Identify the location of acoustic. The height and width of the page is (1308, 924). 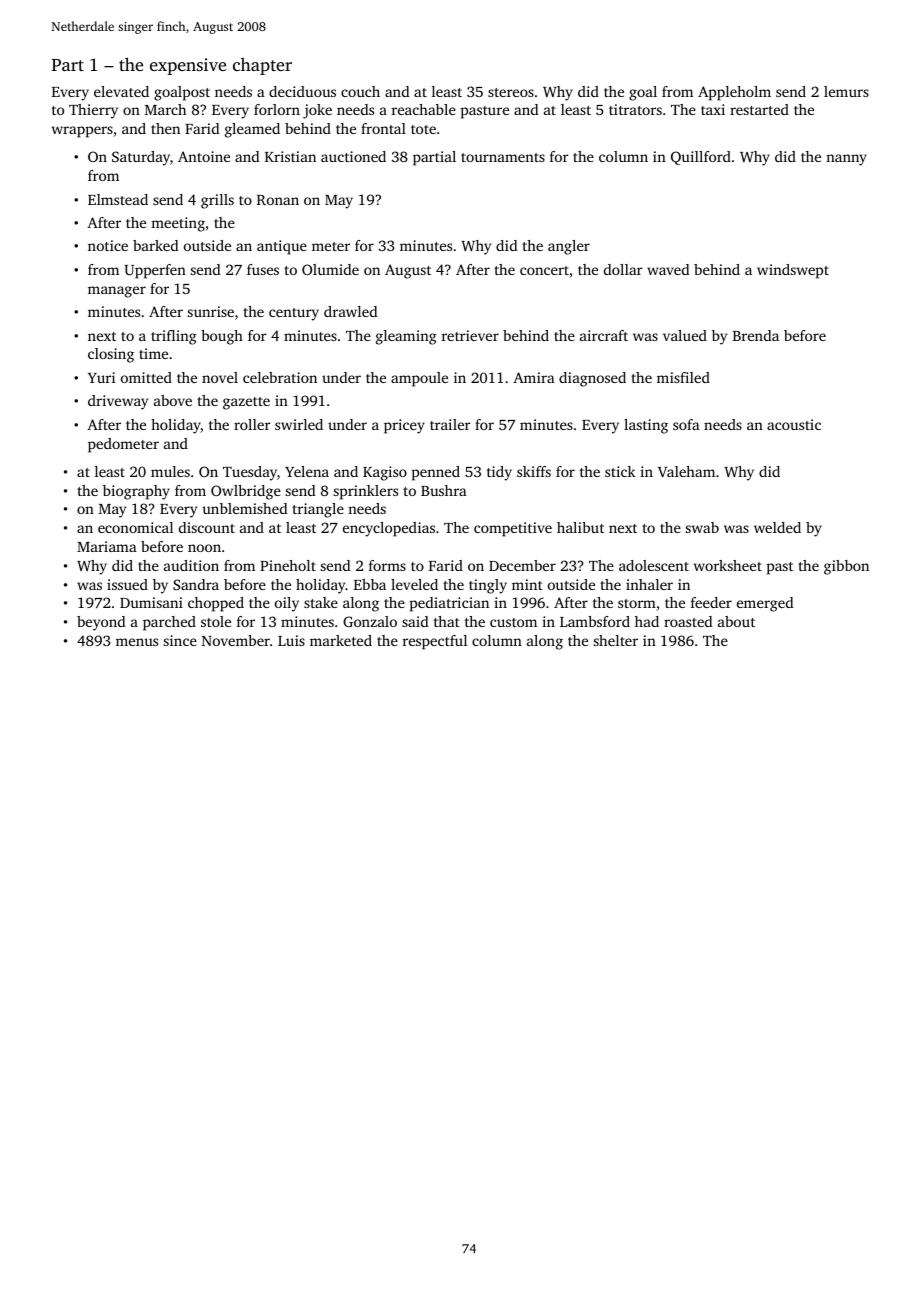
(794, 424).
